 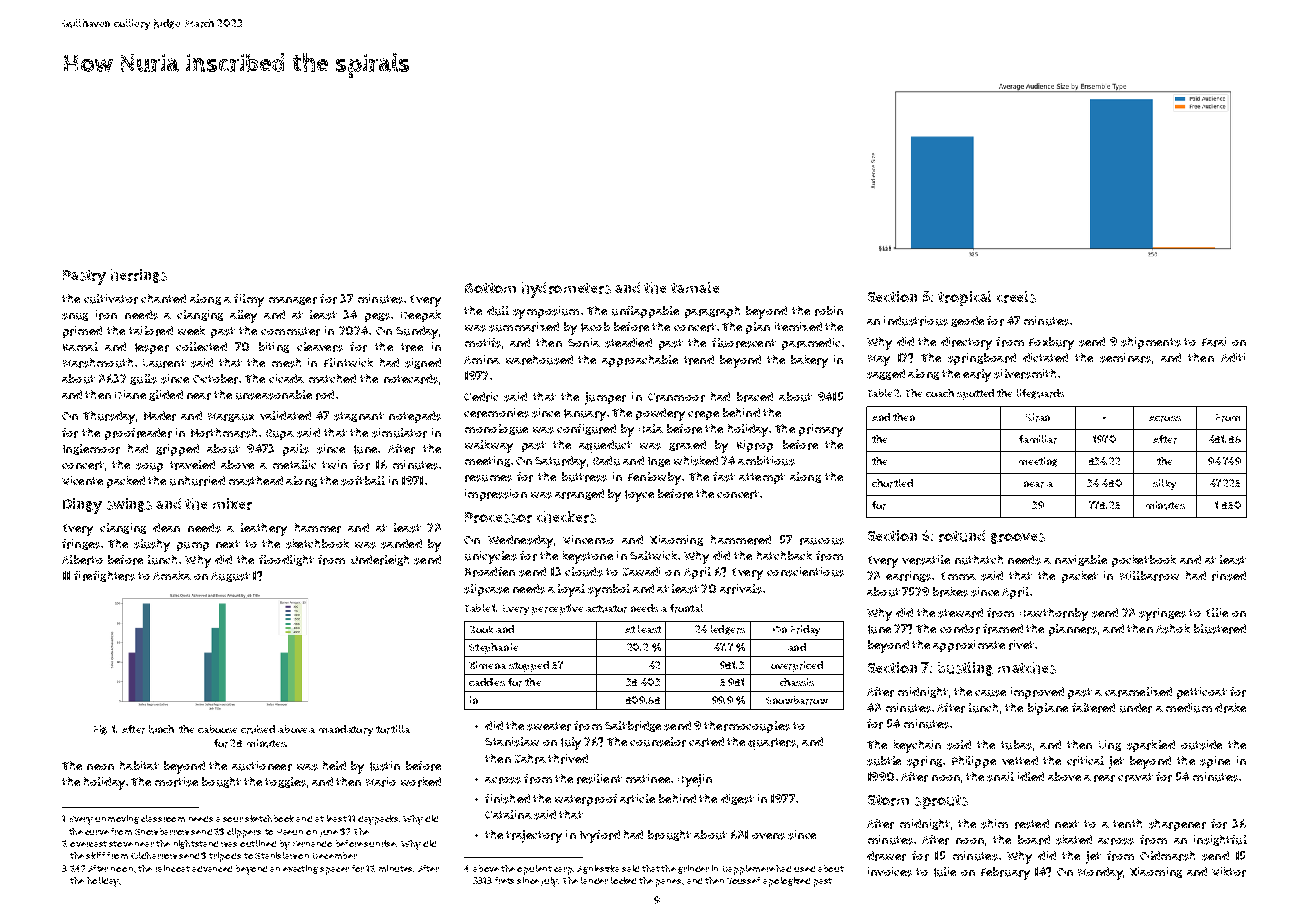 What do you see at coordinates (139, 276) in the screenshot?
I see `herrings` at bounding box center [139, 276].
